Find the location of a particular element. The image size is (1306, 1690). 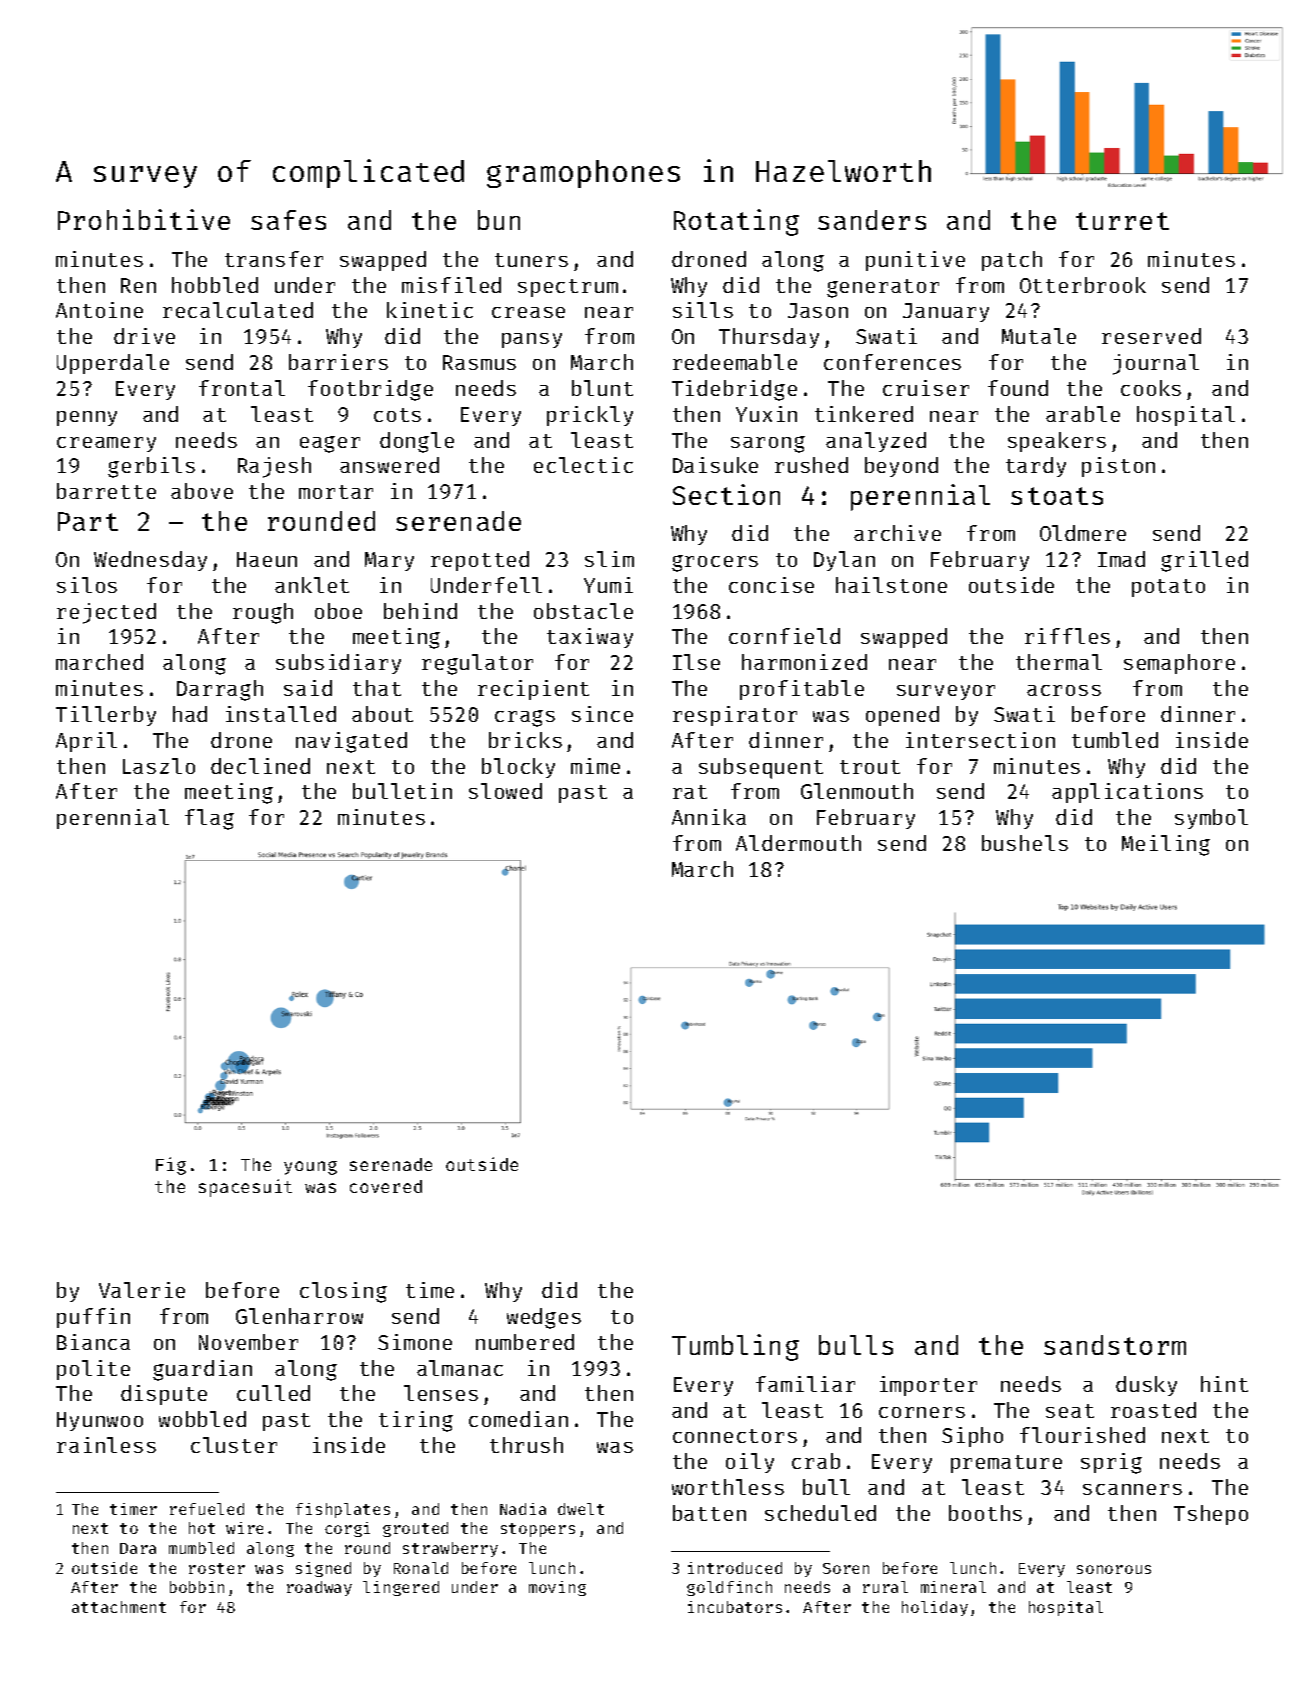

misfiled is located at coordinates (451, 285).
